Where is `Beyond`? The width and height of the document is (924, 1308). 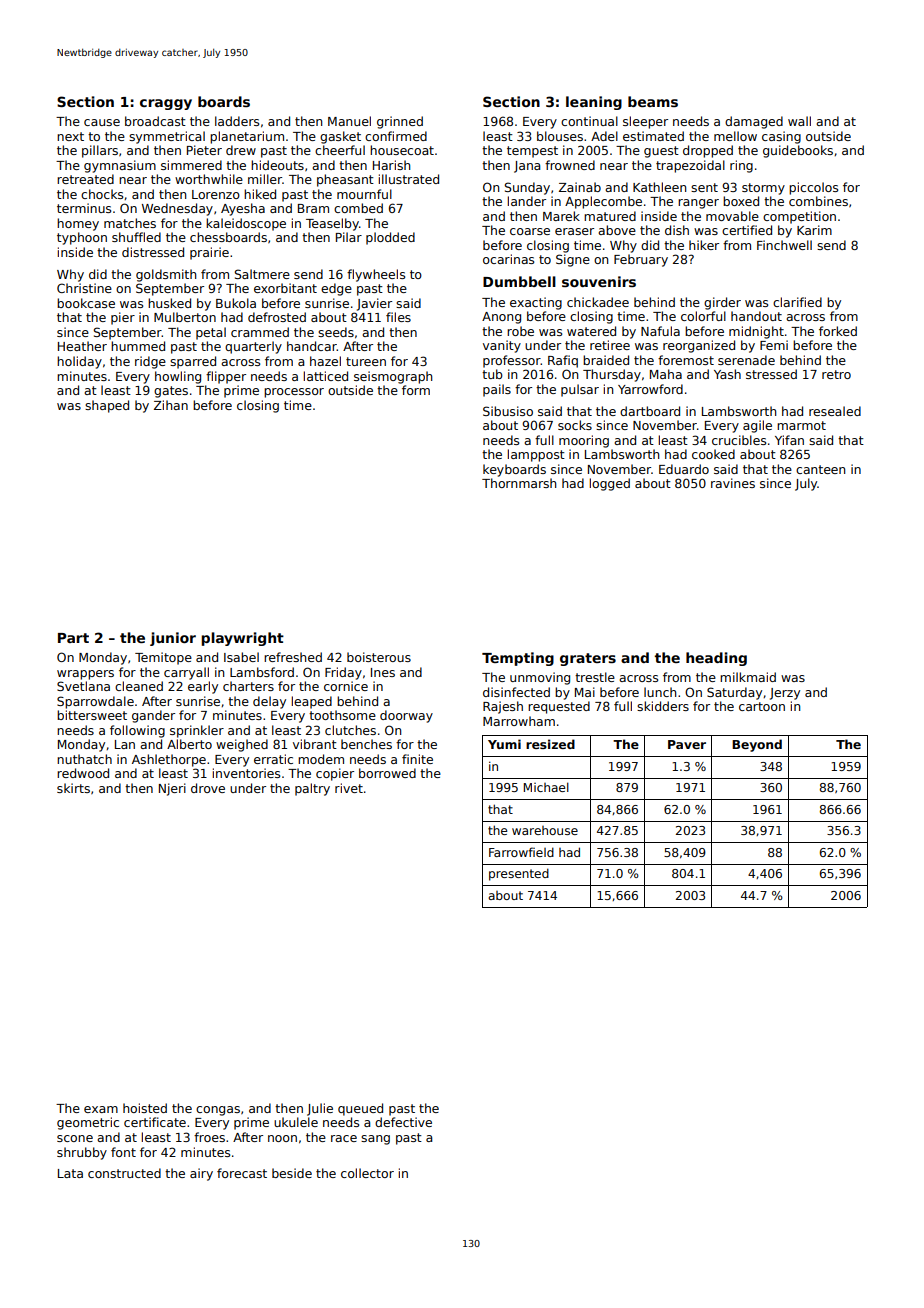 Beyond is located at coordinates (757, 745).
